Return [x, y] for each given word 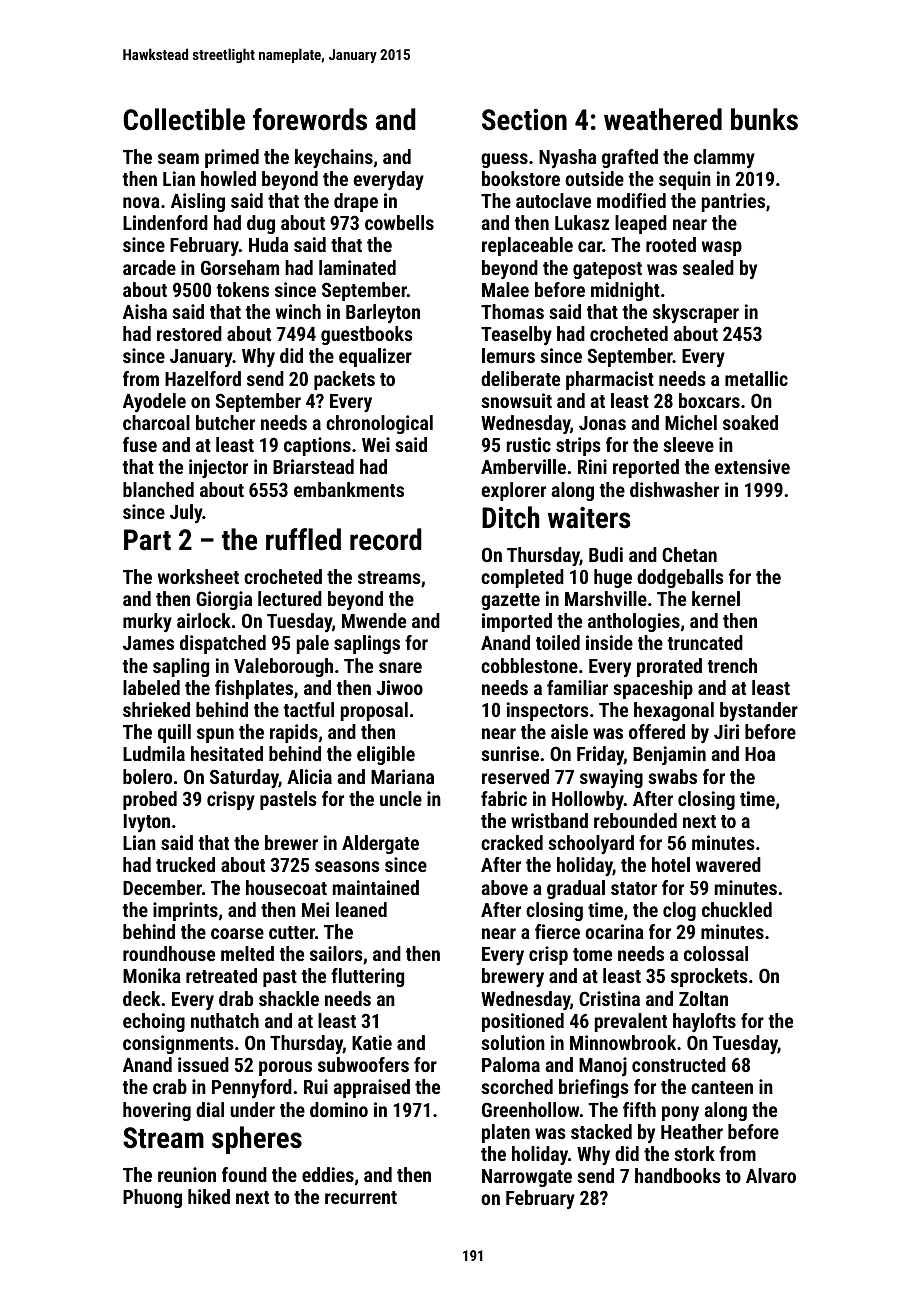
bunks [764, 119]
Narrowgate [527, 1178]
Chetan [689, 554]
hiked [209, 1196]
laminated [357, 267]
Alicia [309, 776]
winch [298, 311]
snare [400, 667]
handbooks [677, 1175]
